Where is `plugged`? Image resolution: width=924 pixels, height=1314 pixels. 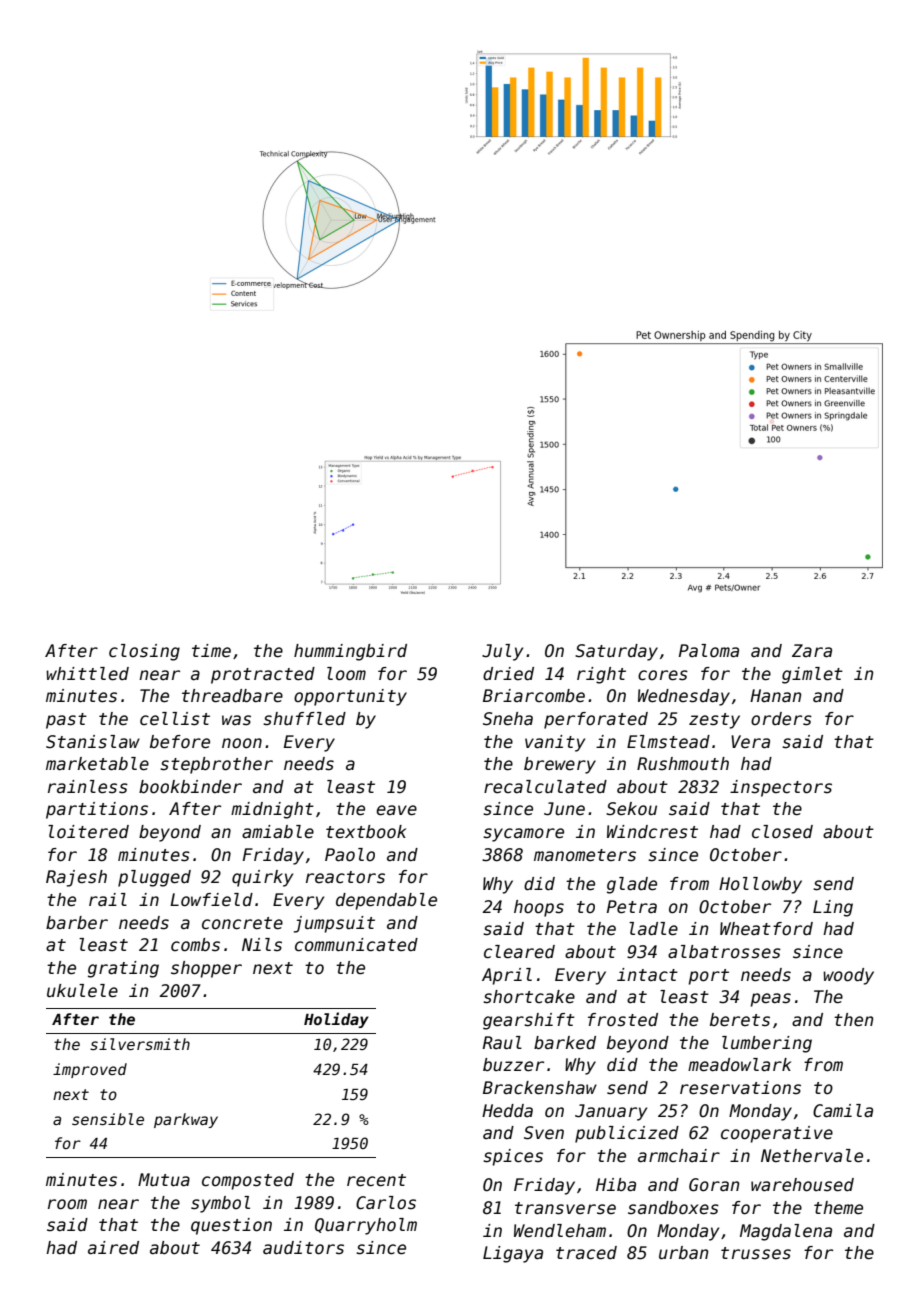
plugged is located at coordinates (154, 878).
